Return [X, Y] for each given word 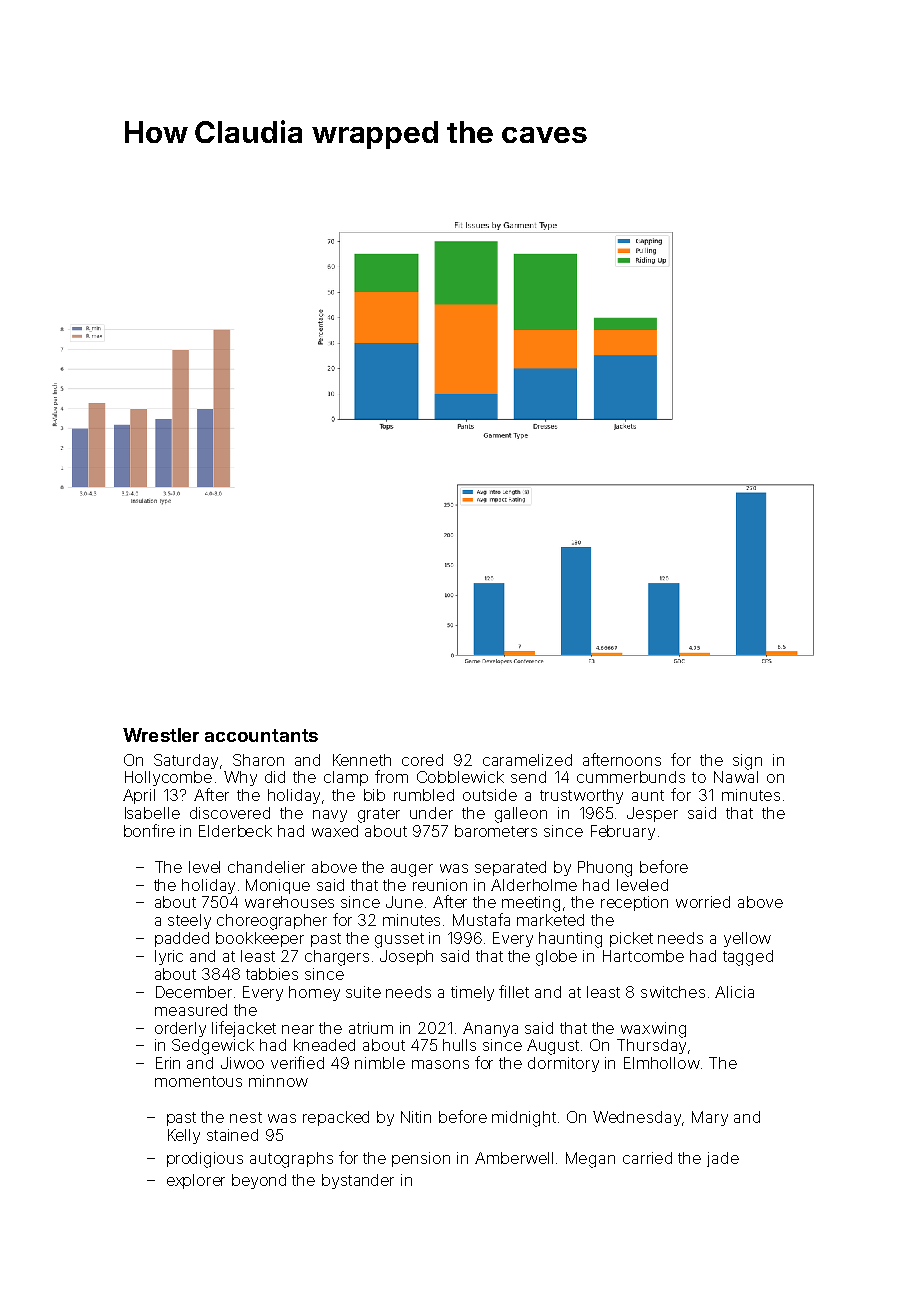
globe [556, 958]
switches [673, 992]
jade [723, 1159]
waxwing [653, 1030]
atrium [371, 1028]
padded [182, 939]
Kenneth [362, 760]
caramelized [527, 760]
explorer [196, 1181]
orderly [180, 1029]
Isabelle [152, 813]
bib [374, 795]
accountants [261, 735]
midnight [524, 1119]
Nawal [736, 777]
